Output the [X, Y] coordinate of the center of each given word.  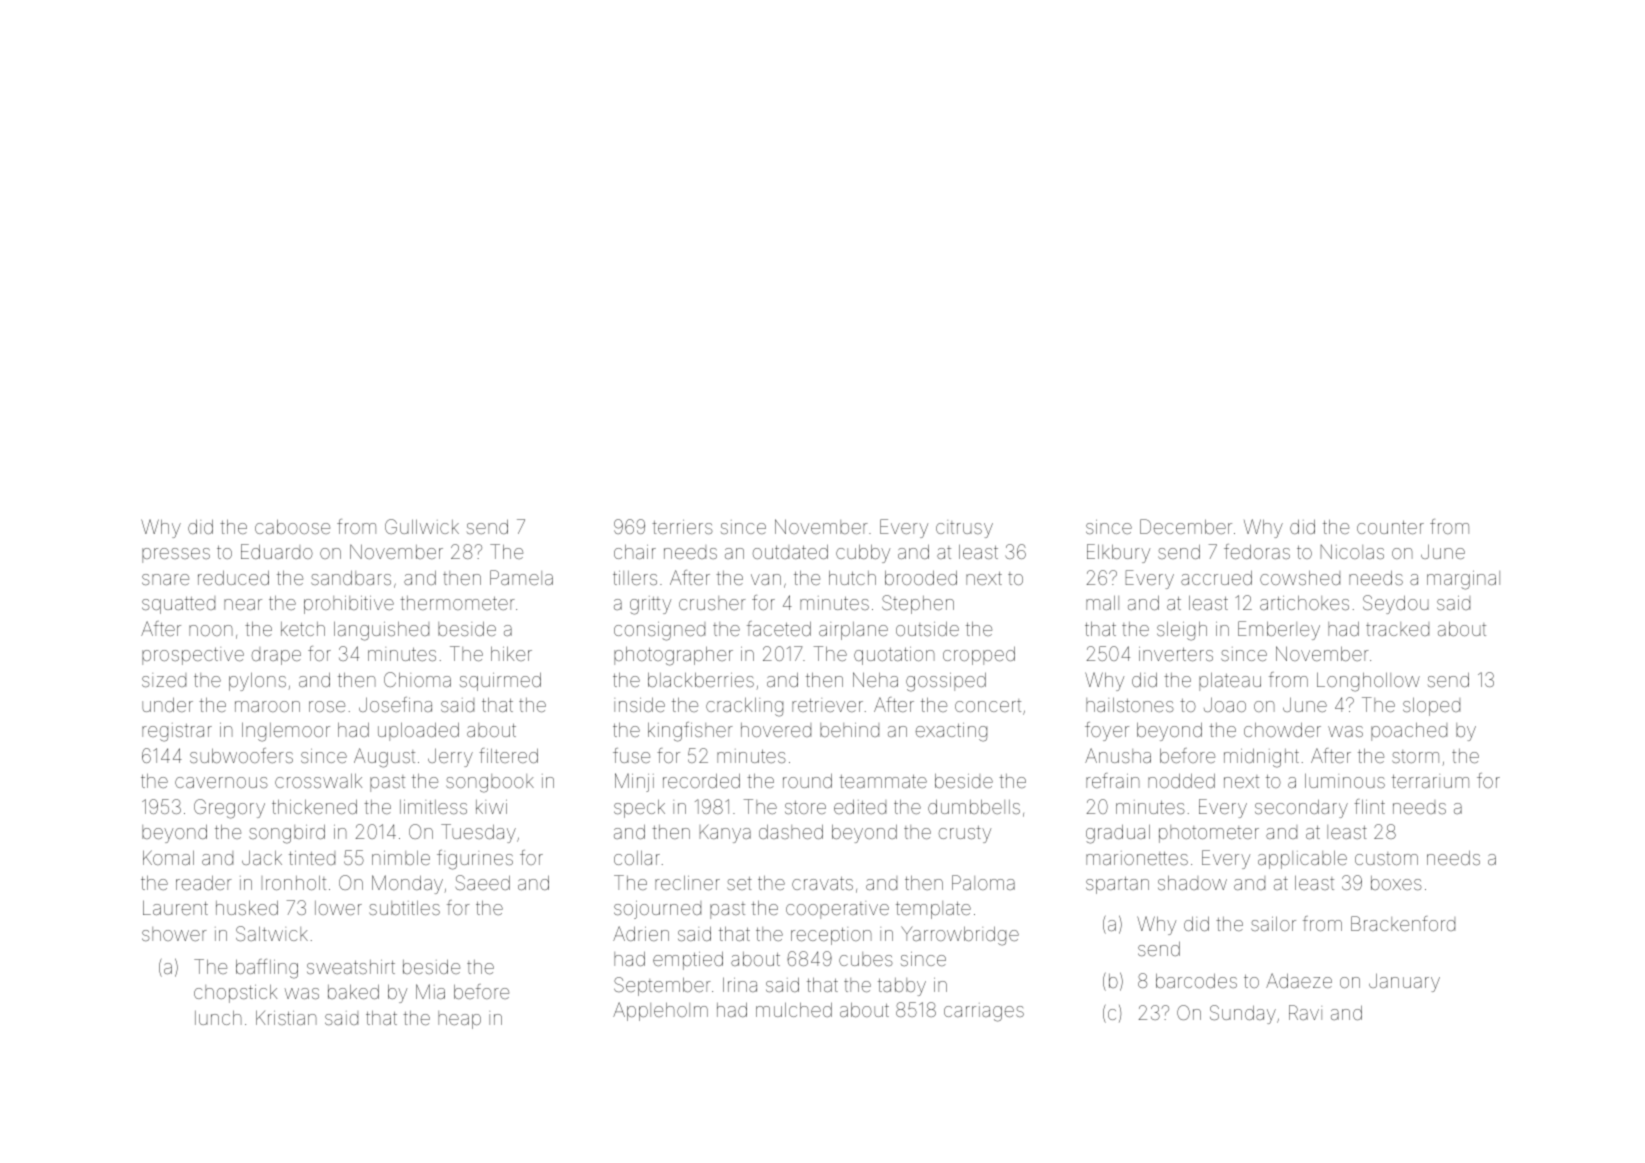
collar [637, 857]
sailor [1273, 923]
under [167, 704]
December [1186, 526]
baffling [267, 969]
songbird [287, 834]
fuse [631, 755]
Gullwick [422, 526]
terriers [682, 527]
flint [1369, 806]
